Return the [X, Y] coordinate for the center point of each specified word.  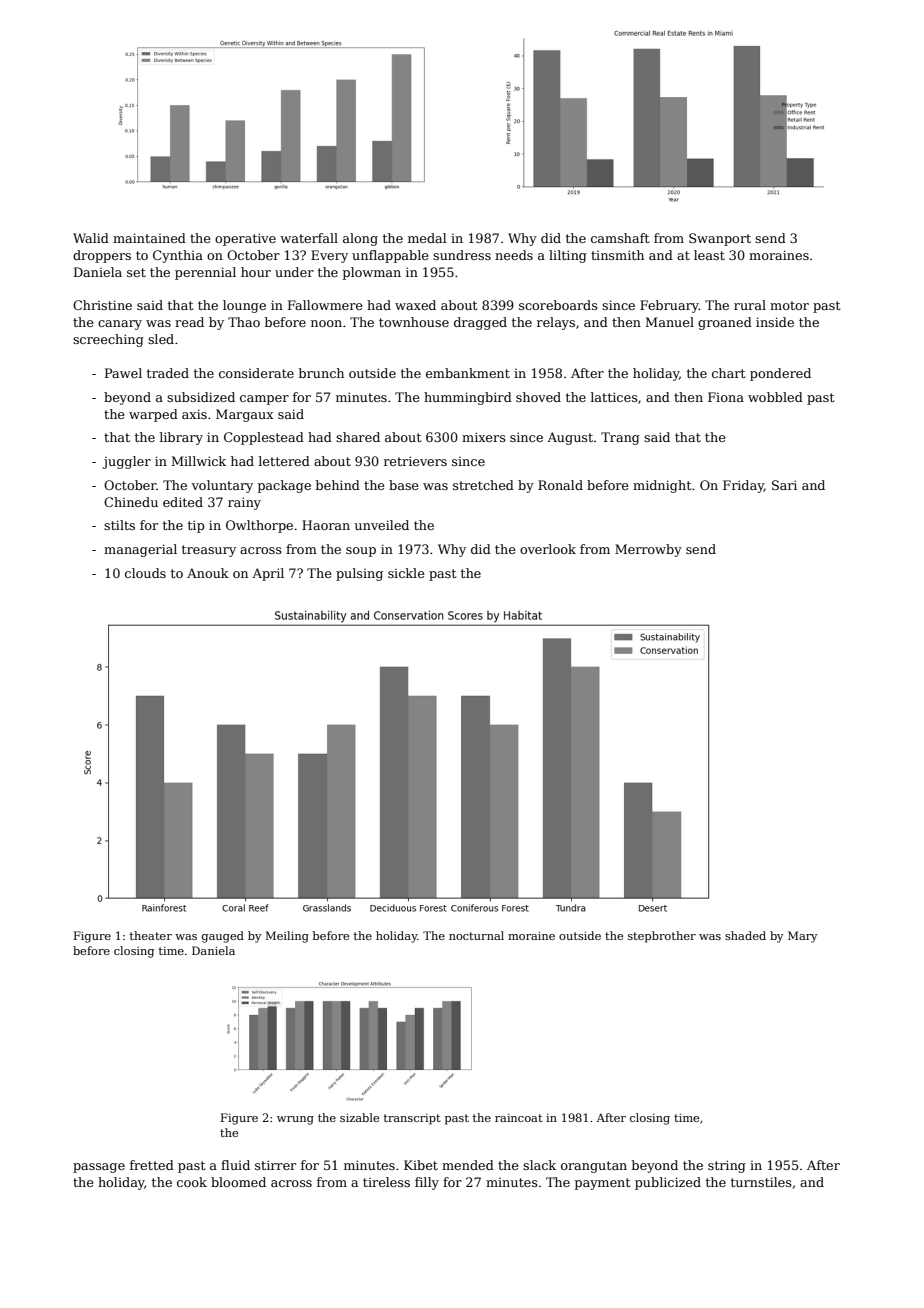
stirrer [275, 1165]
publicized [668, 1183]
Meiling [287, 937]
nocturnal [476, 935]
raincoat [519, 1118]
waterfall [309, 238]
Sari [784, 485]
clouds [145, 573]
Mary [803, 937]
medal [427, 238]
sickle [406, 573]
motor [789, 305]
